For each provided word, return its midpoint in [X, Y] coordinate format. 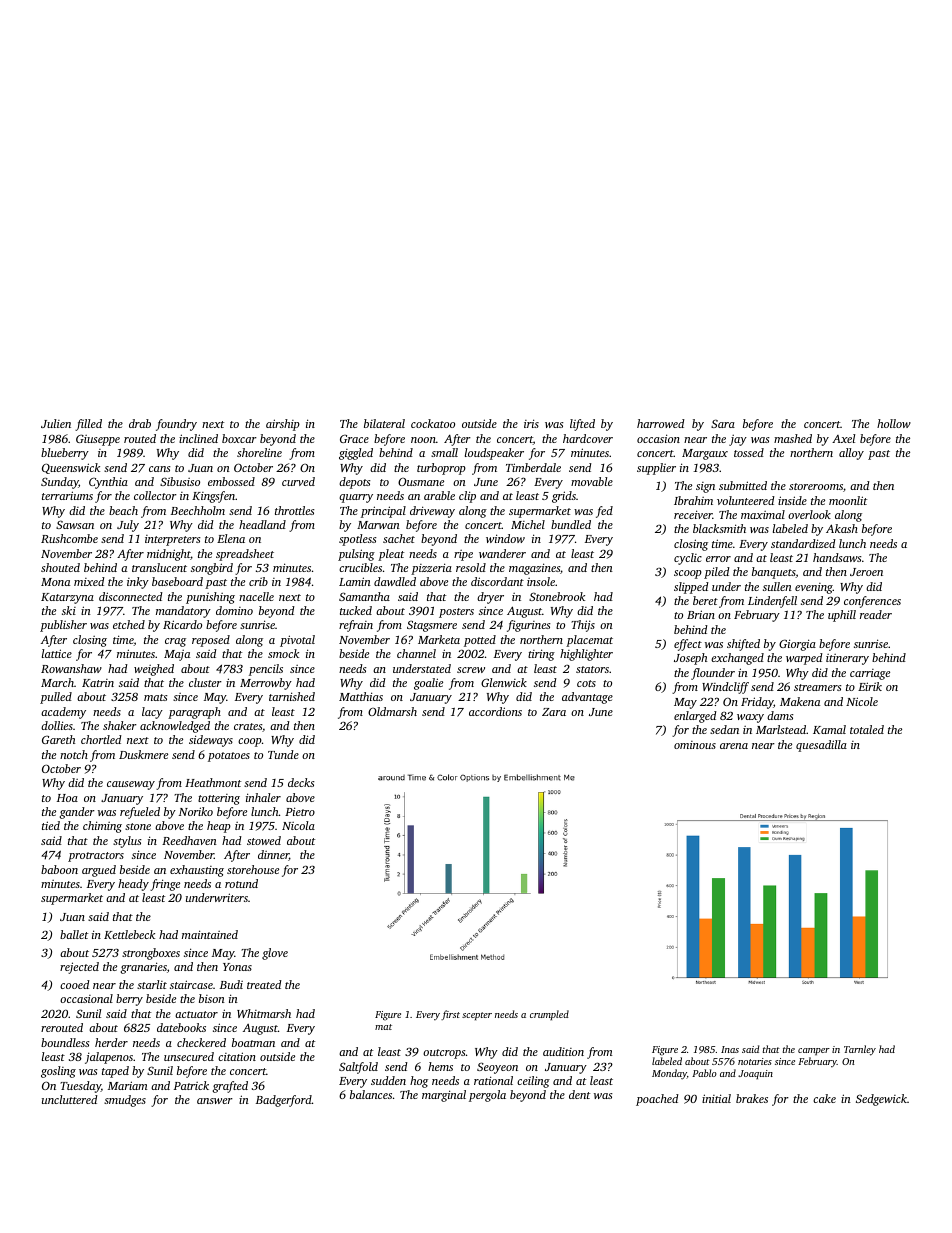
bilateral [384, 423]
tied [51, 825]
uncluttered [70, 1099]
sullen [777, 586]
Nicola [298, 825]
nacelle [256, 596]
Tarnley [860, 1050]
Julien [56, 423]
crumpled [549, 1015]
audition [563, 1051]
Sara [723, 423]
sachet [399, 538]
